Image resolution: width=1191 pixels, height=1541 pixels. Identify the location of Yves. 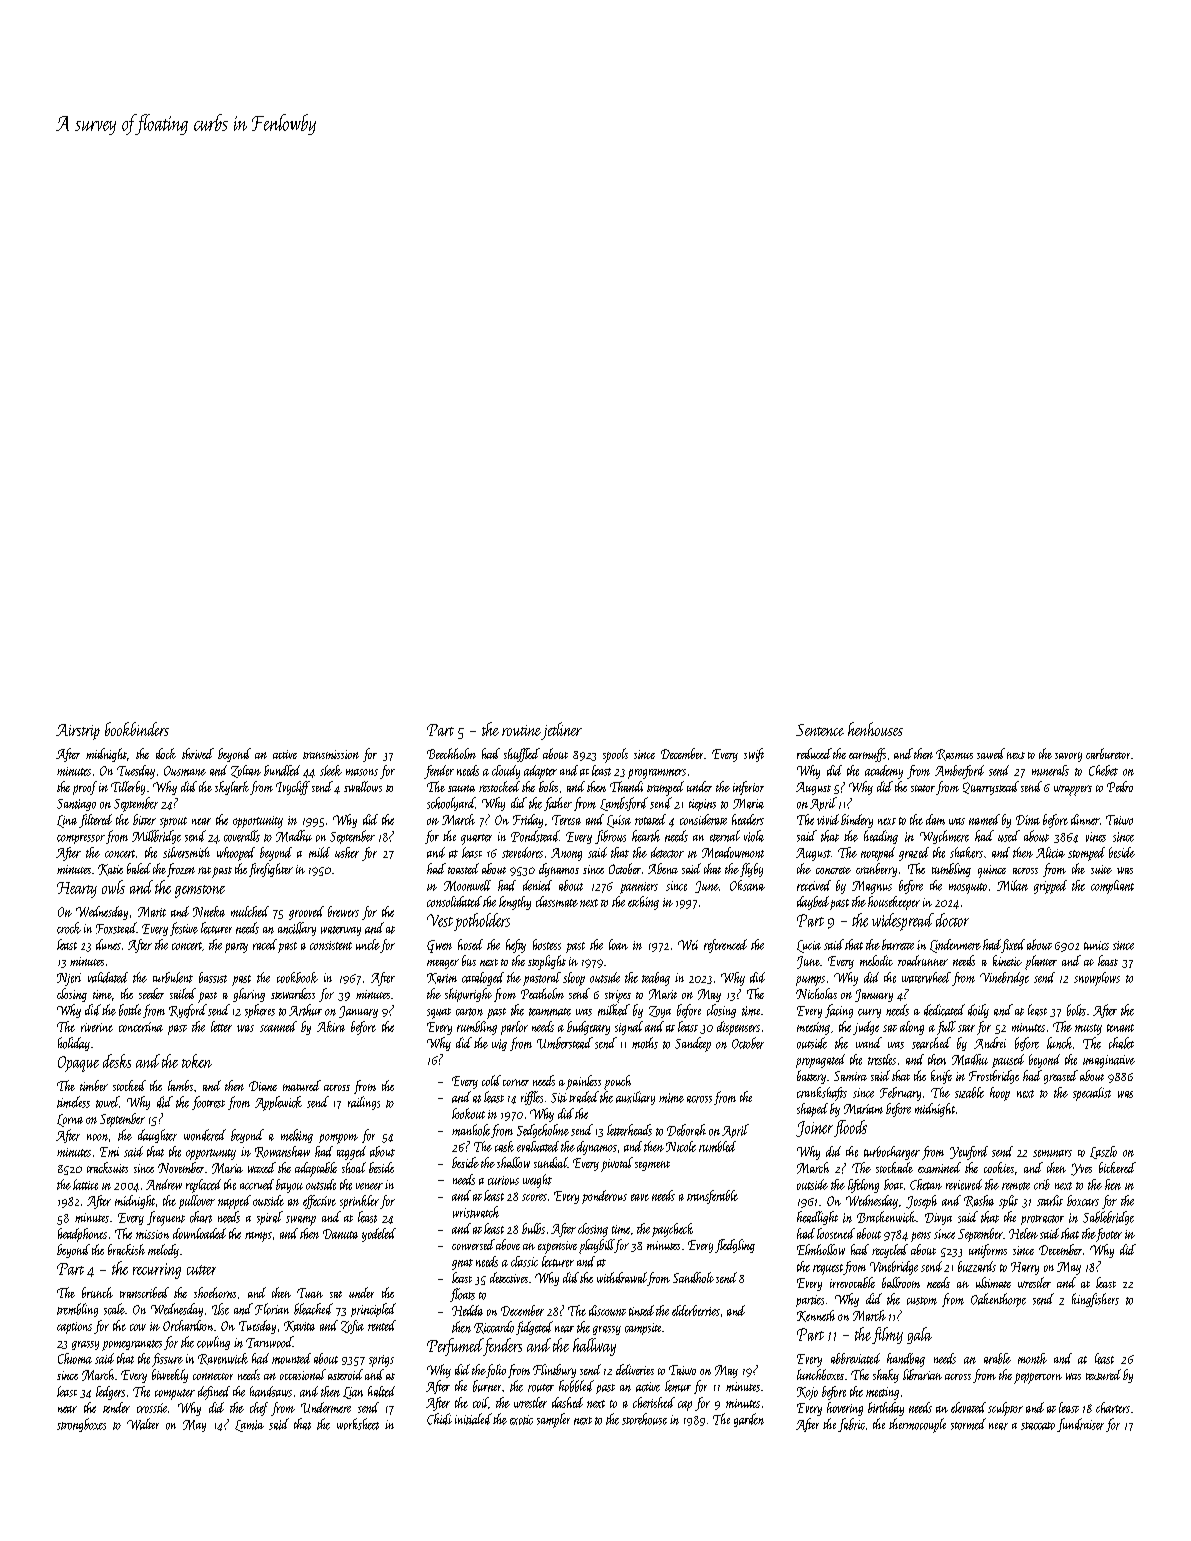
(1081, 1169).
